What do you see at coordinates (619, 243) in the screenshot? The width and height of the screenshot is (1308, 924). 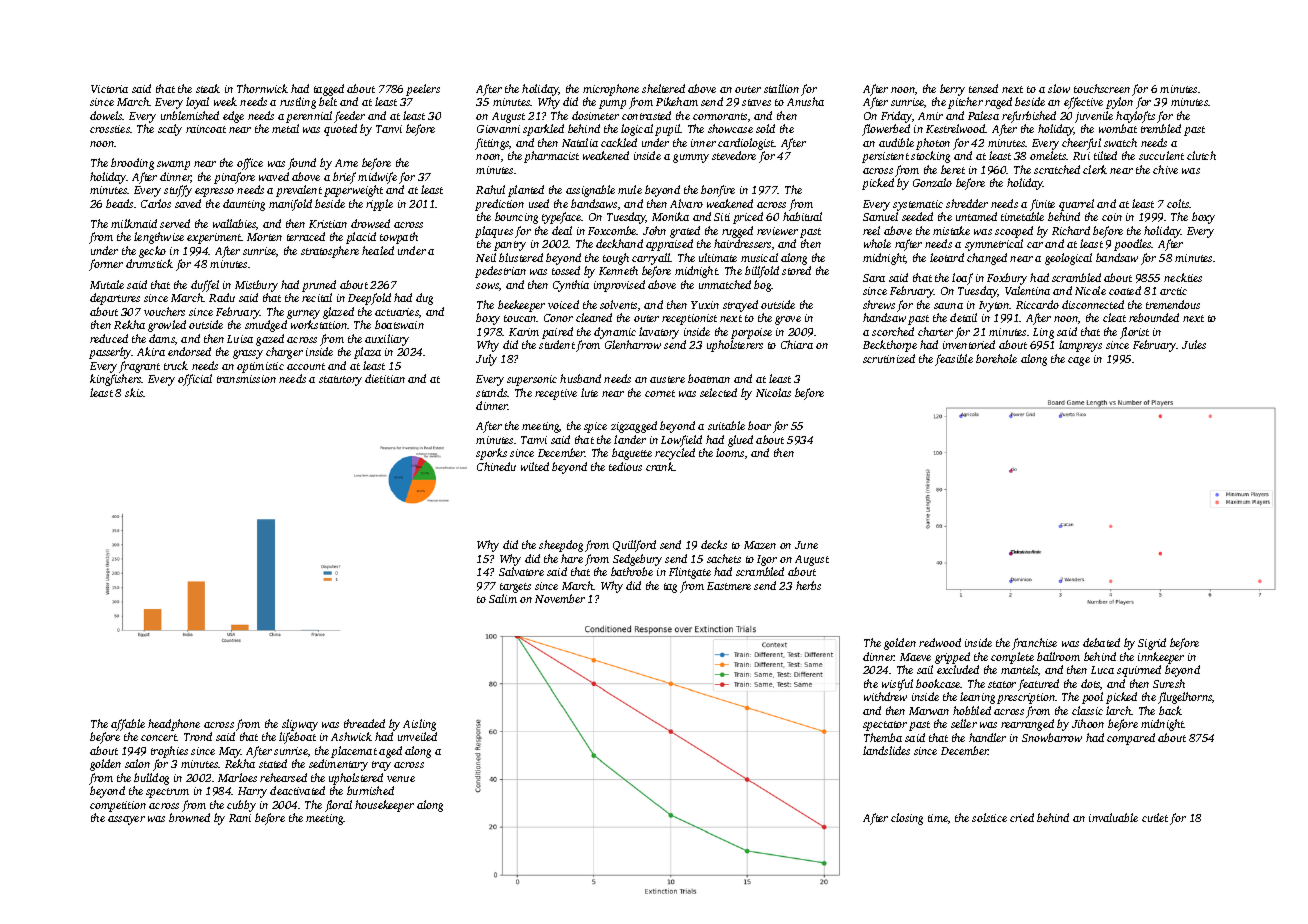 I see `deckhand` at bounding box center [619, 243].
